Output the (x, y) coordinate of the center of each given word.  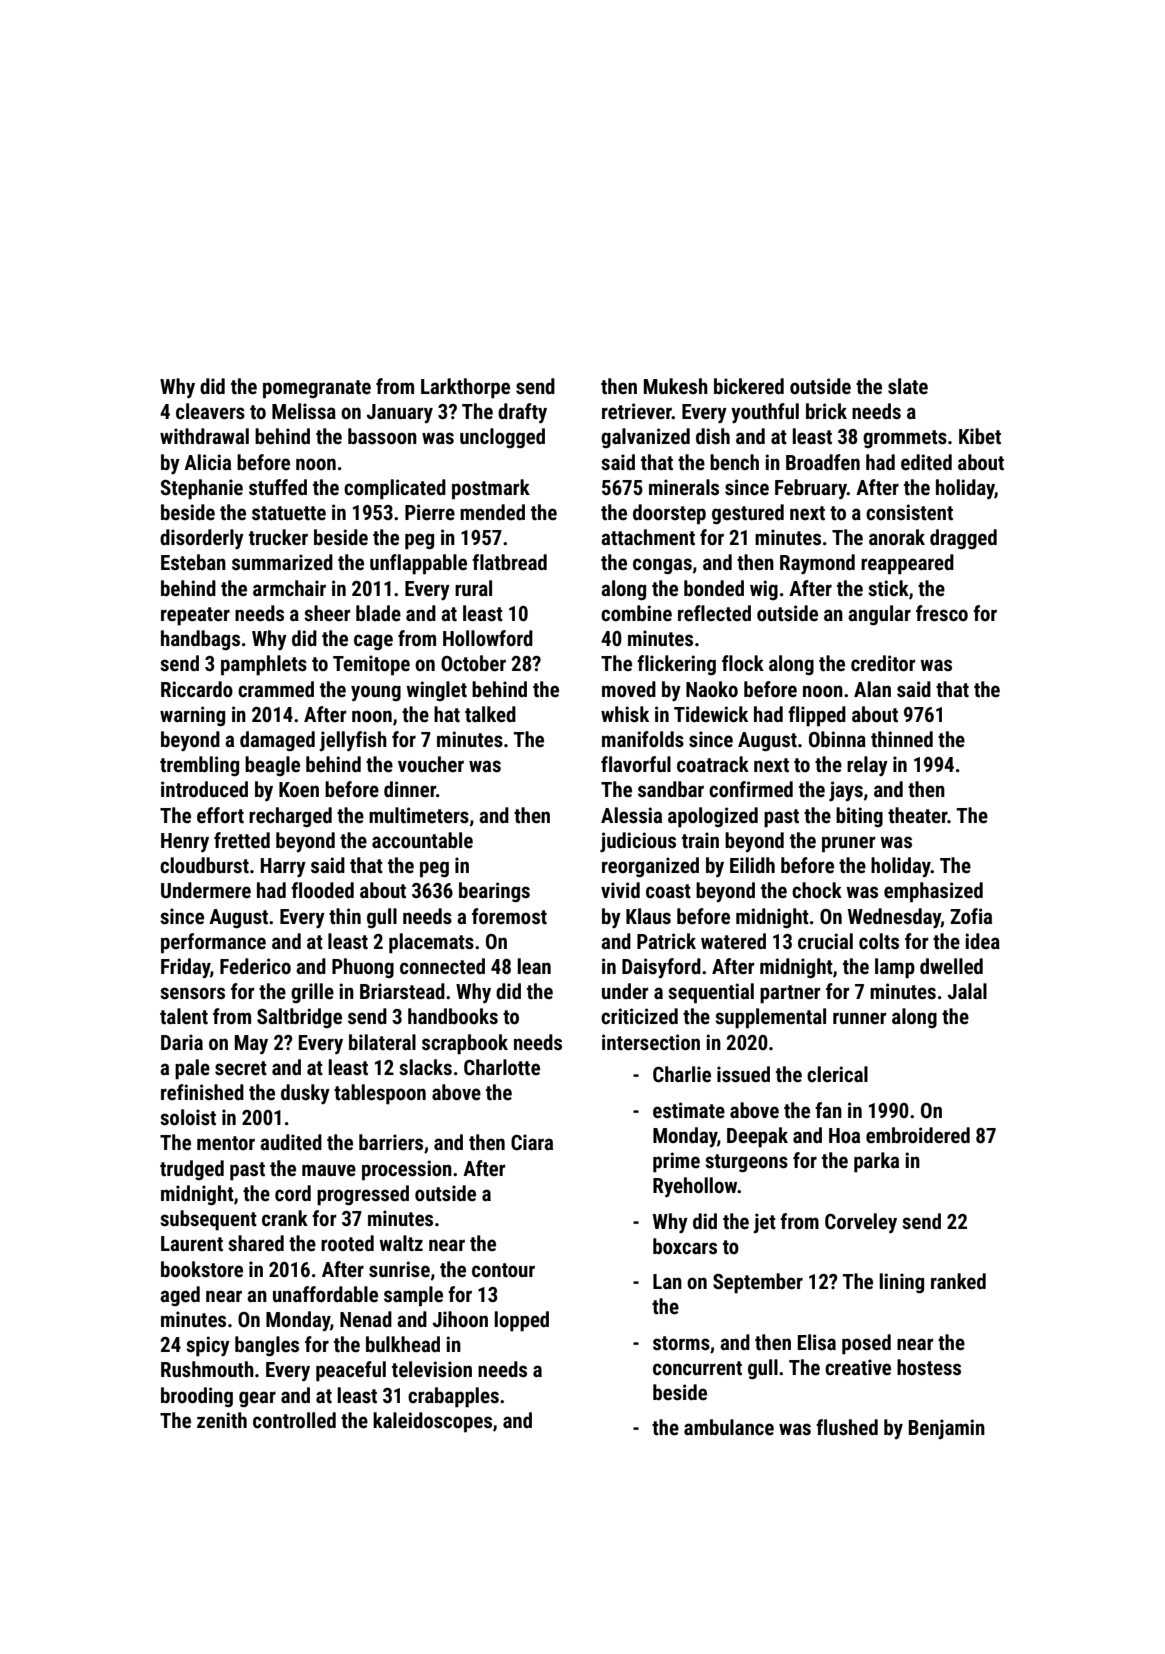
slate (908, 386)
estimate (689, 1110)
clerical (837, 1074)
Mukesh (676, 386)
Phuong (363, 968)
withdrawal (204, 436)
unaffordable (325, 1294)
